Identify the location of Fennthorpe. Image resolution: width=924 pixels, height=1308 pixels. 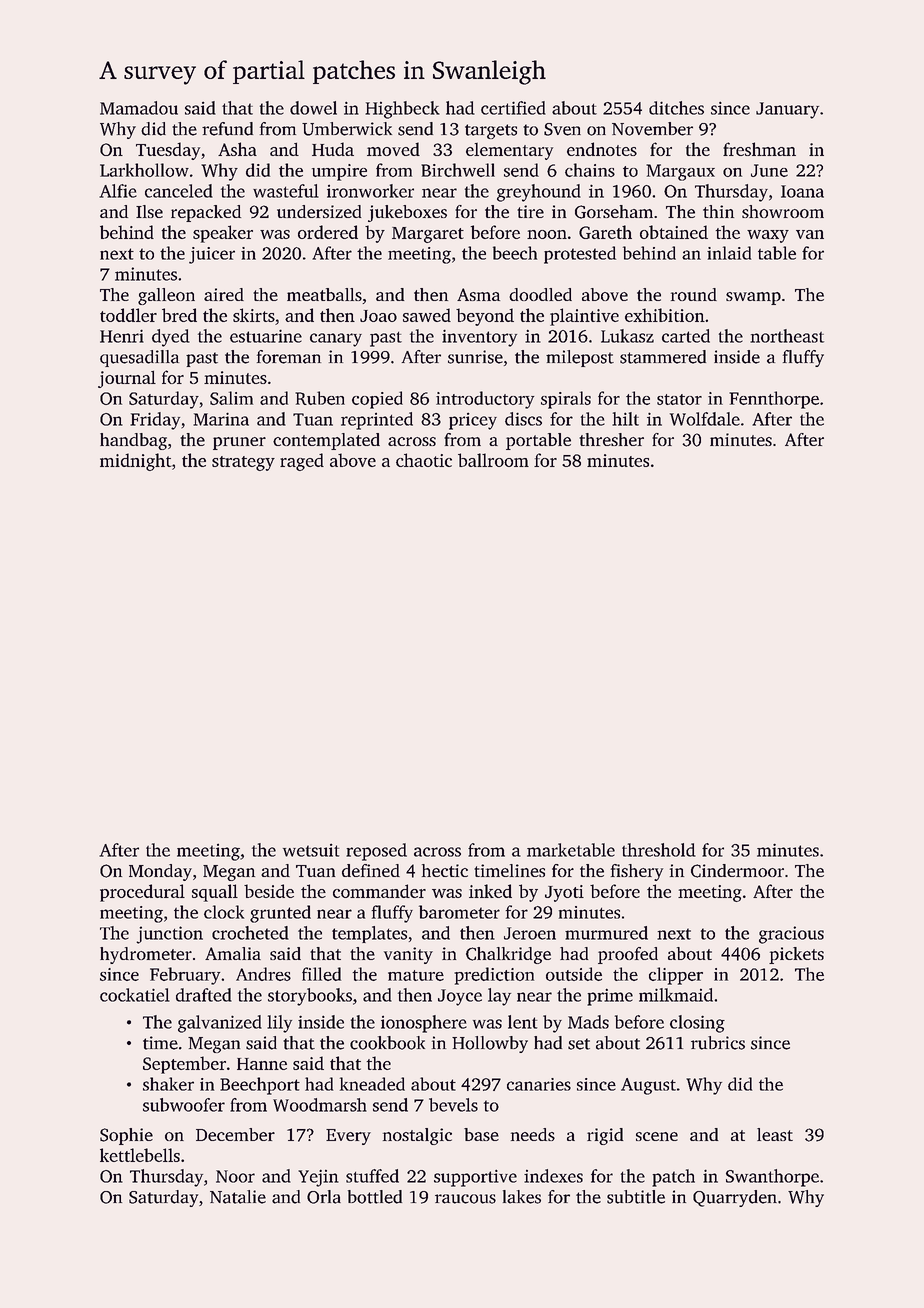
(774, 400).
